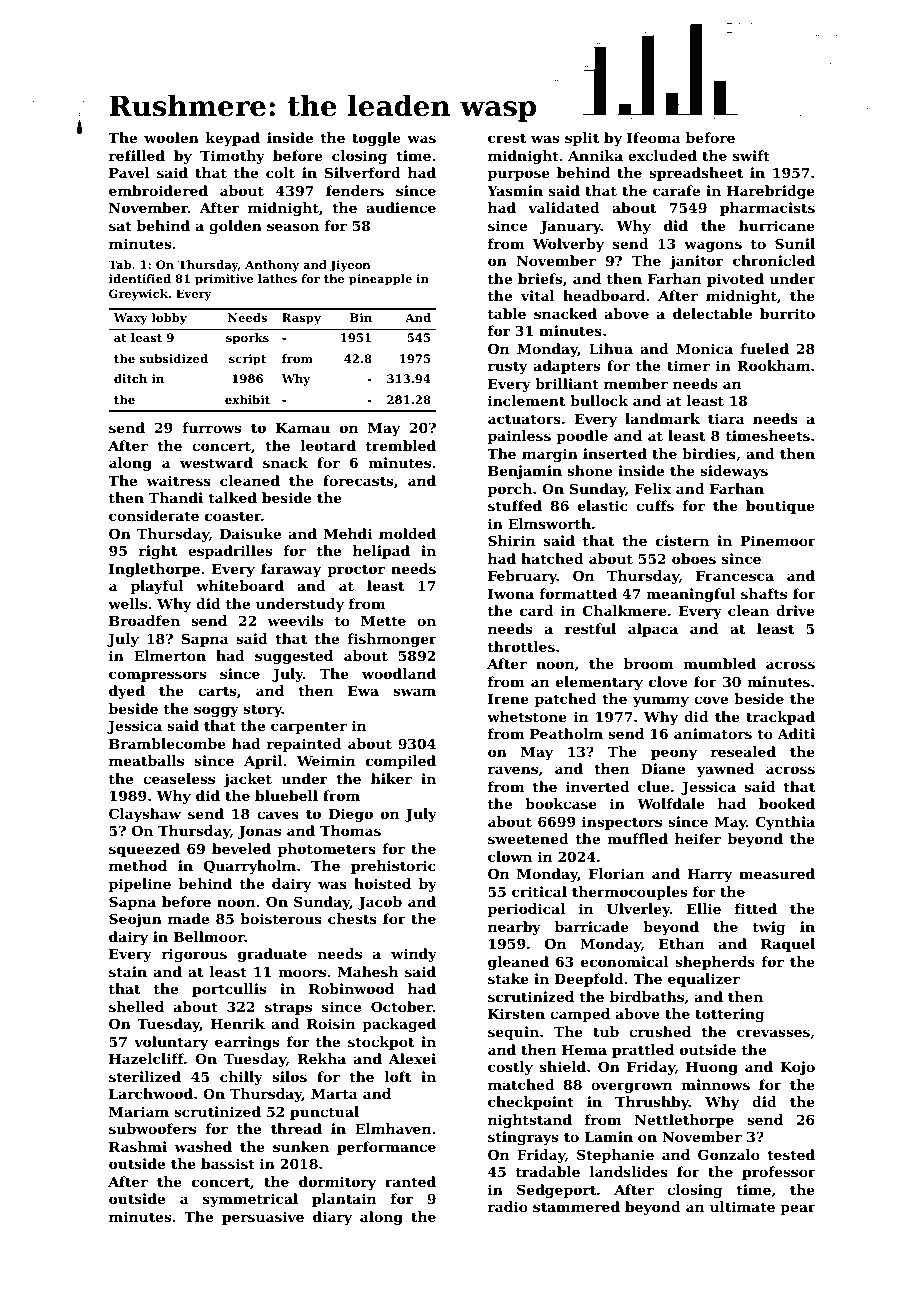  Describe the element at coordinates (538, 295) in the screenshot. I see `vital` at that location.
